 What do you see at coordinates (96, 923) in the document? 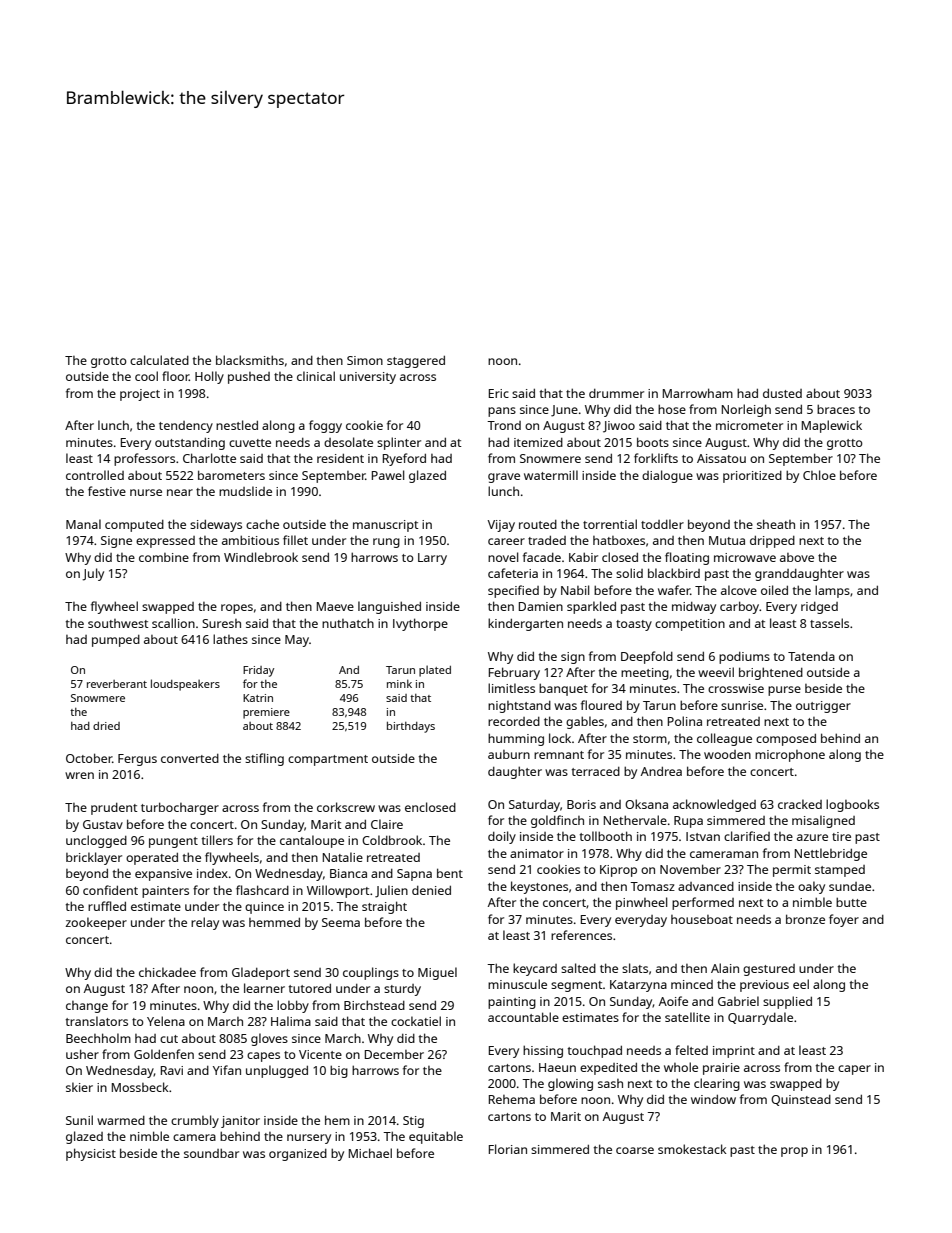
I see `zookeeper` at bounding box center [96, 923].
